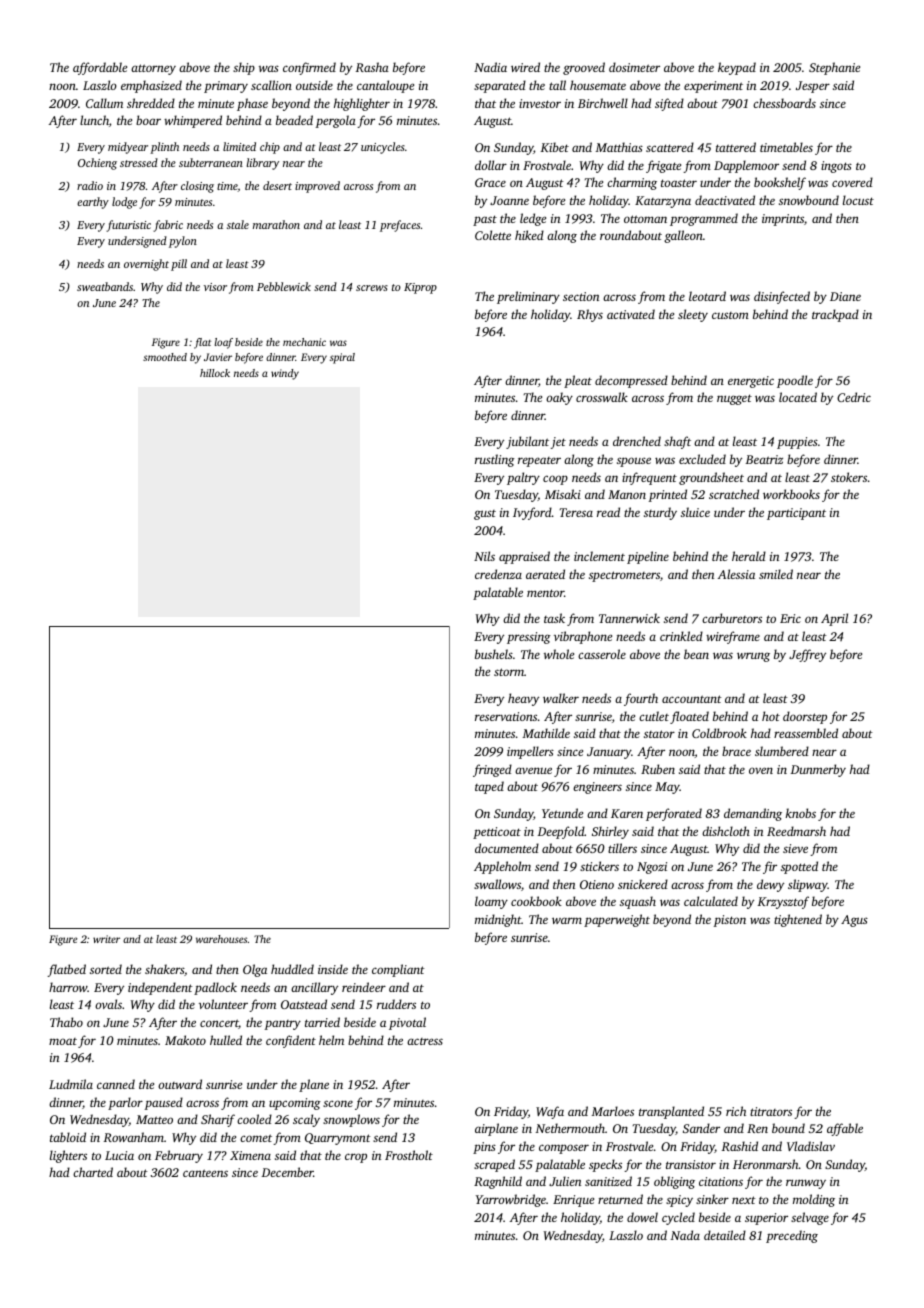 The height and width of the screenshot is (1308, 924). Describe the element at coordinates (484, 556) in the screenshot. I see `Nils` at that location.
